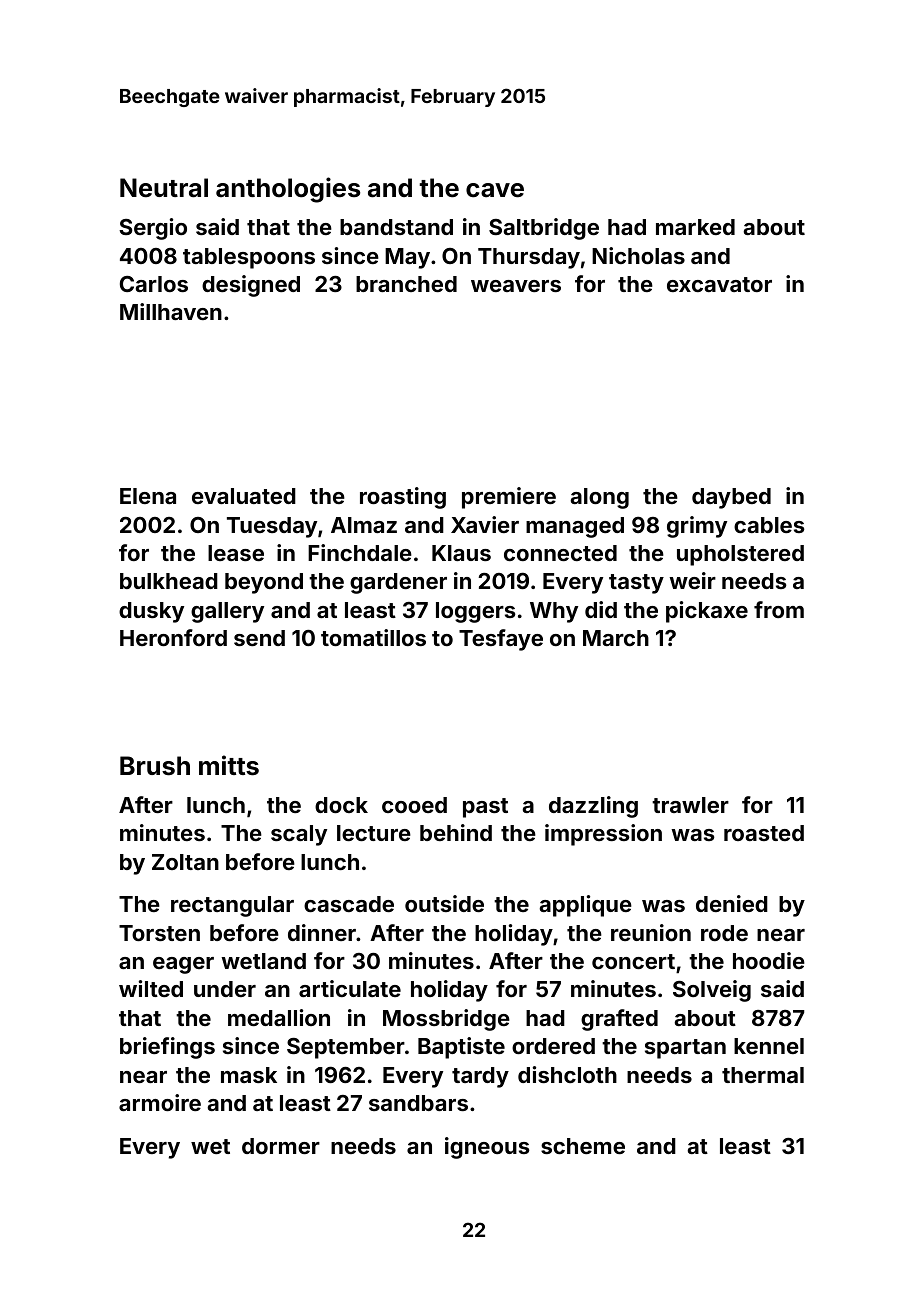 Image resolution: width=924 pixels, height=1311 pixels. Describe the element at coordinates (148, 496) in the screenshot. I see `Elena` at that location.
